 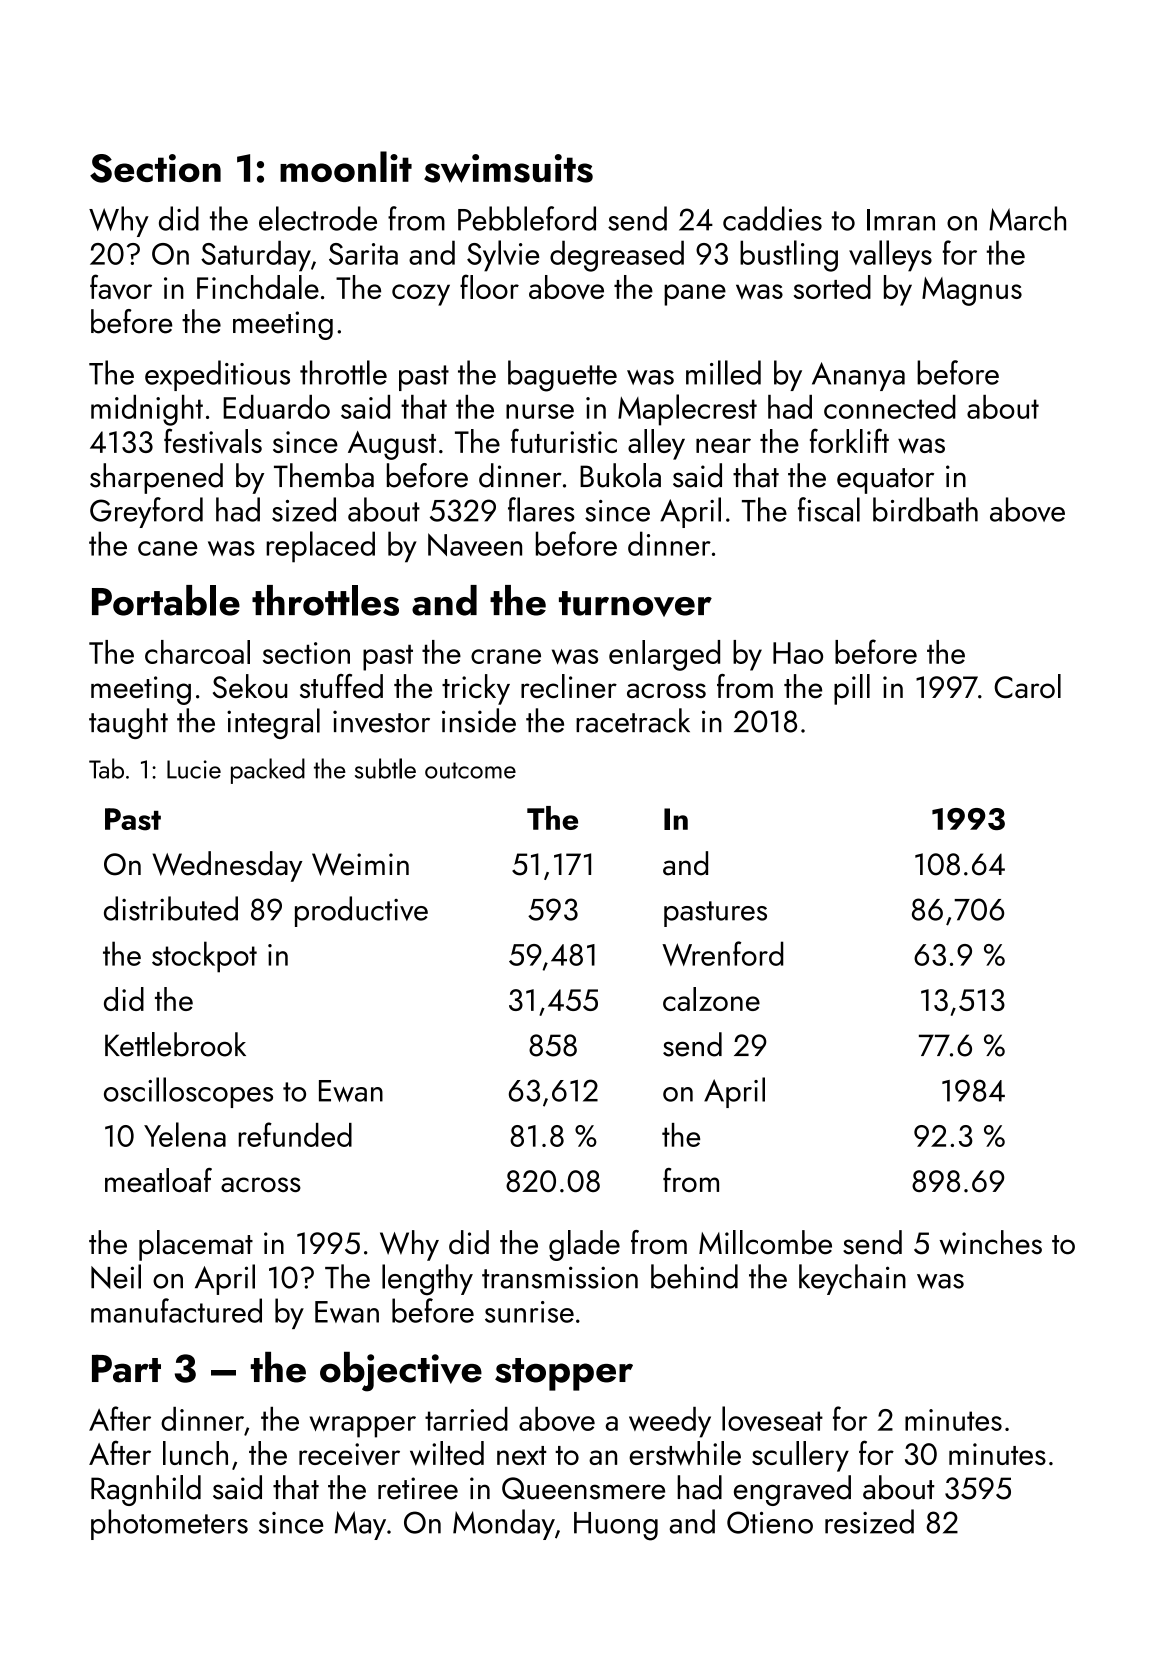 I want to click on swimsuits, so click(x=508, y=168).
